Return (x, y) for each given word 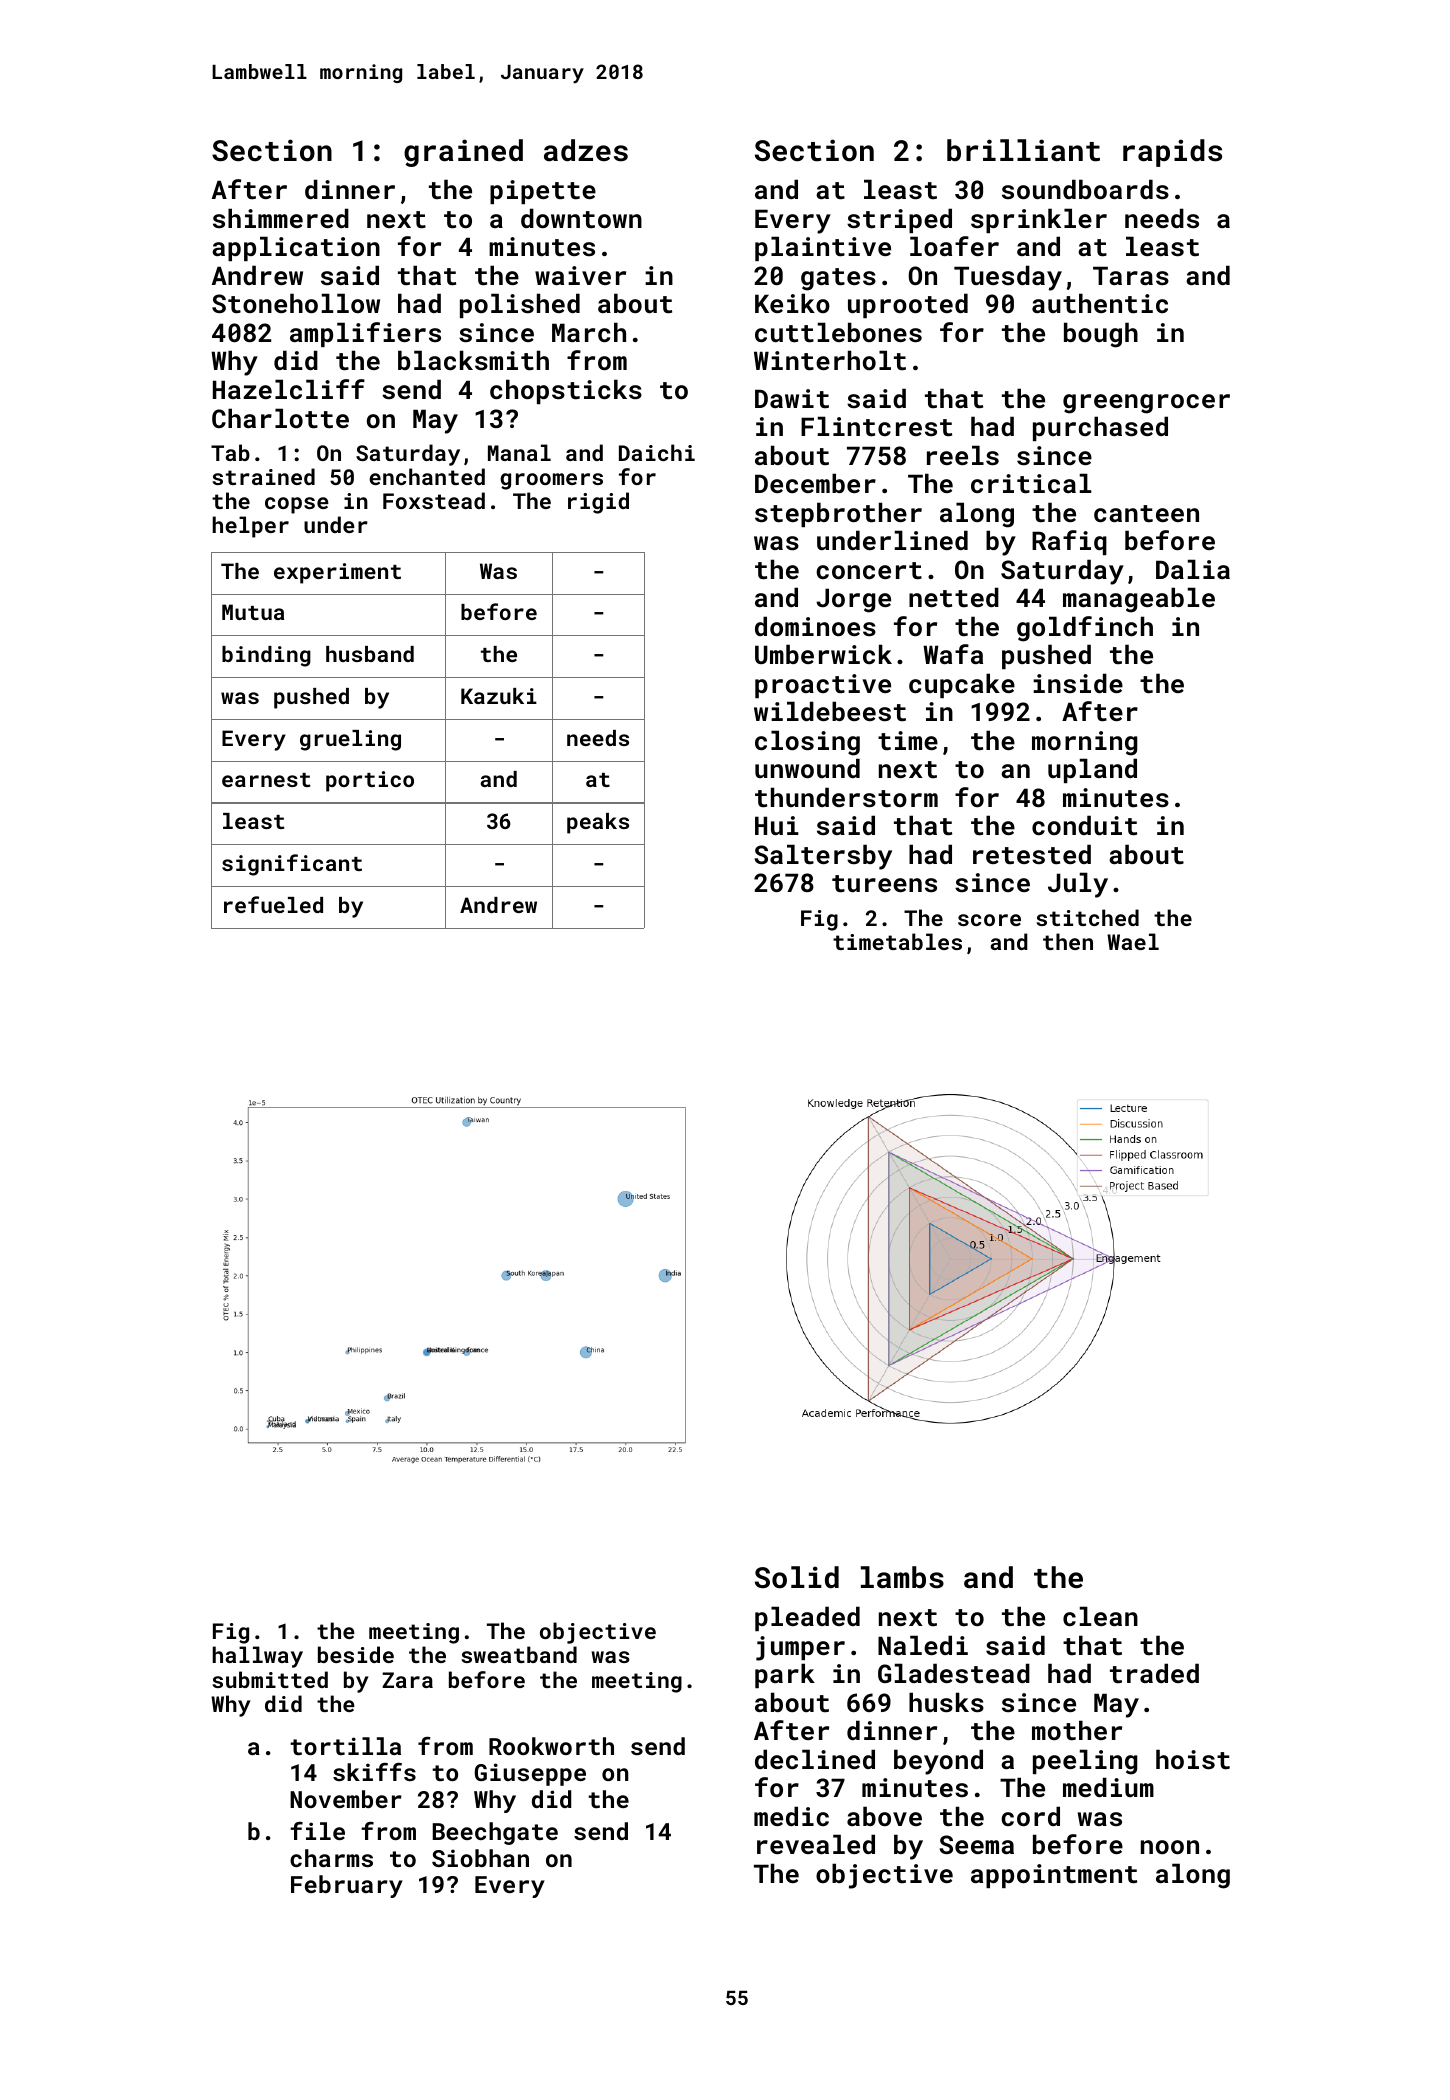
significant (292, 865)
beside (356, 1654)
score (989, 920)
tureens (884, 884)
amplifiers (365, 334)
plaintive (823, 248)
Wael (1133, 941)
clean (1100, 1616)
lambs (902, 1577)
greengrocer (1146, 404)
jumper (800, 1648)
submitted (270, 1679)
